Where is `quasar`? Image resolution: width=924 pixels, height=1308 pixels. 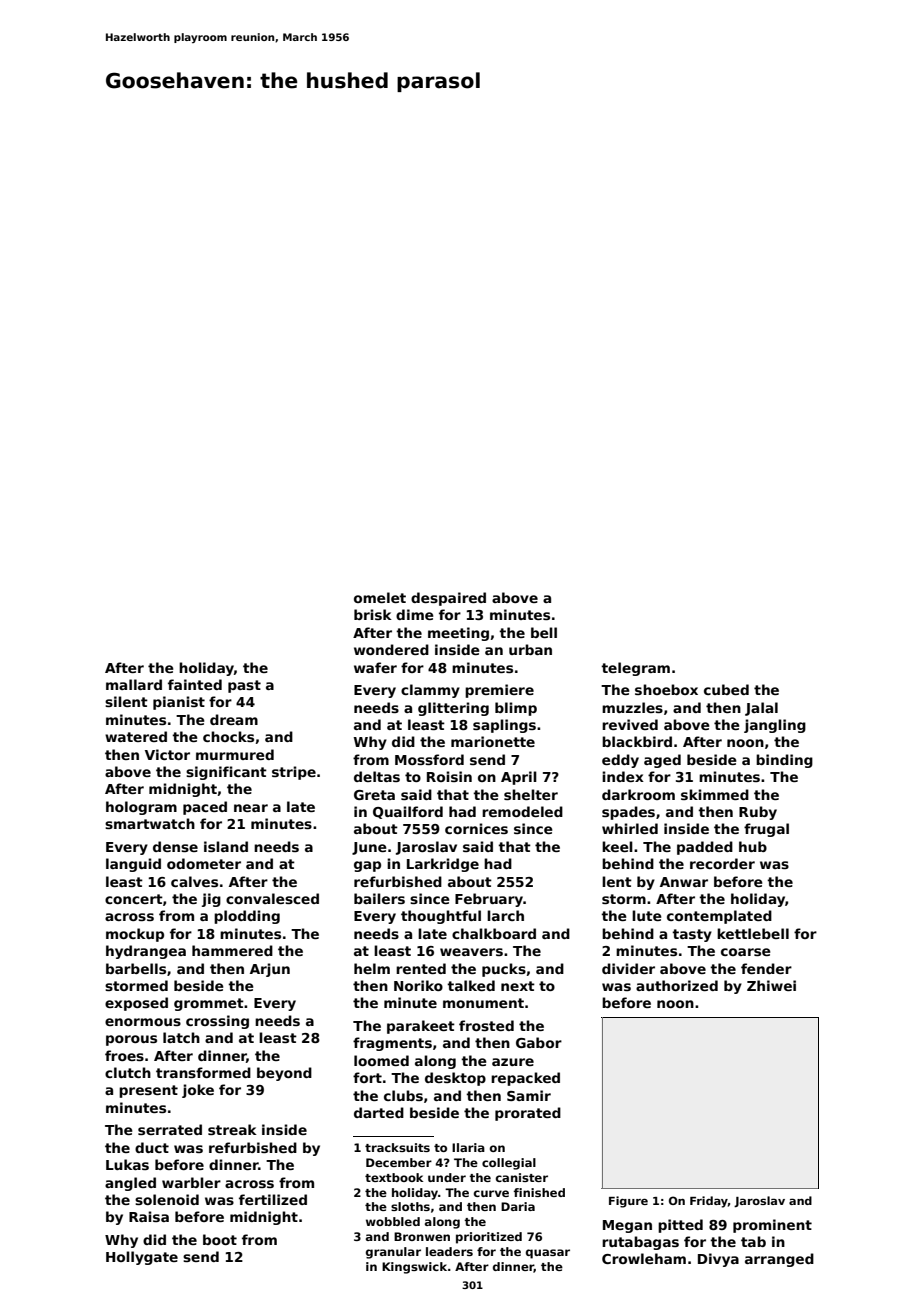 quasar is located at coordinates (548, 1254).
